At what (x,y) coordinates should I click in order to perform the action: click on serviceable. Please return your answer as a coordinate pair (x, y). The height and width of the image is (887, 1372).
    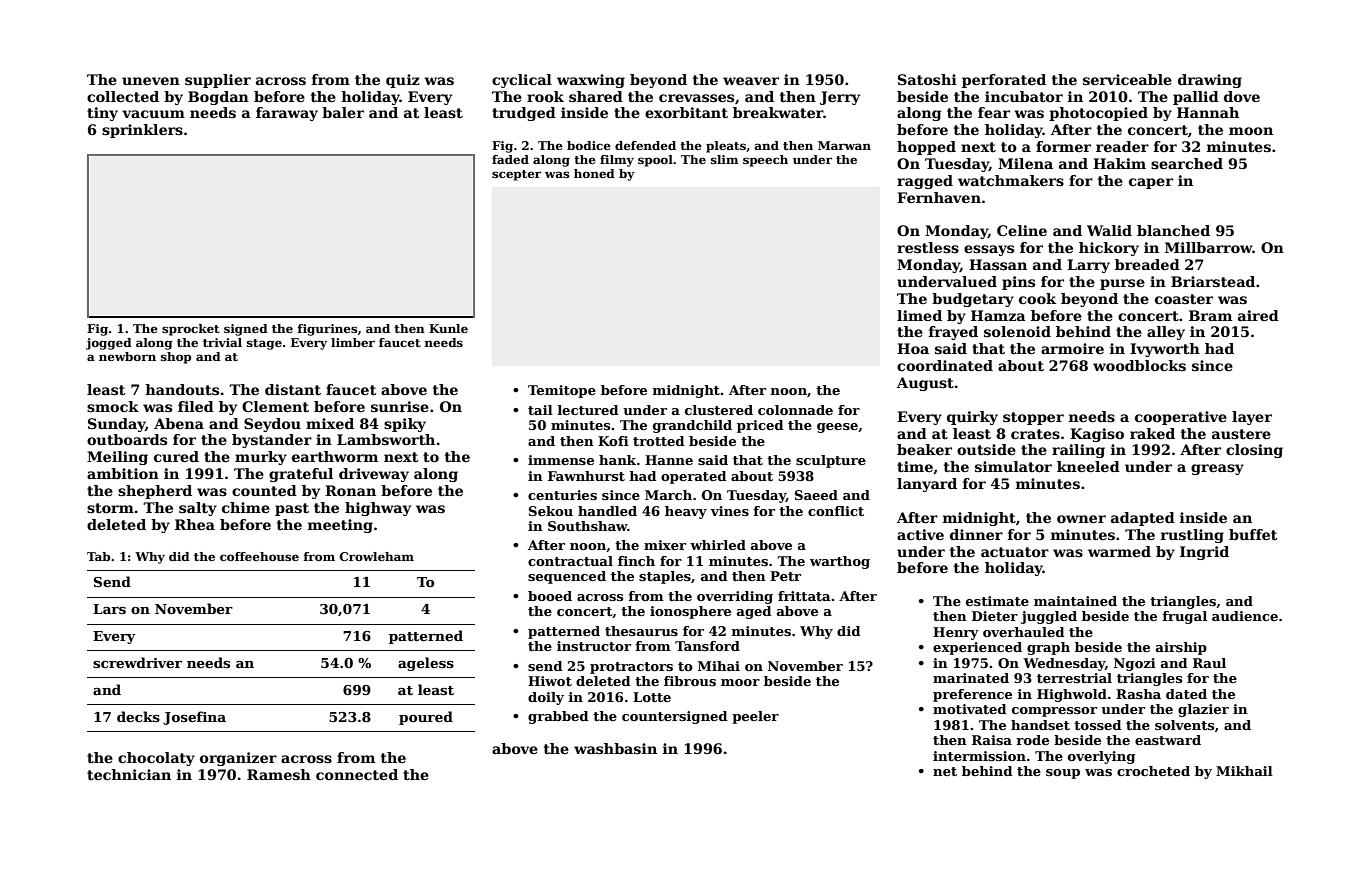
    Looking at the image, I should click on (1127, 79).
